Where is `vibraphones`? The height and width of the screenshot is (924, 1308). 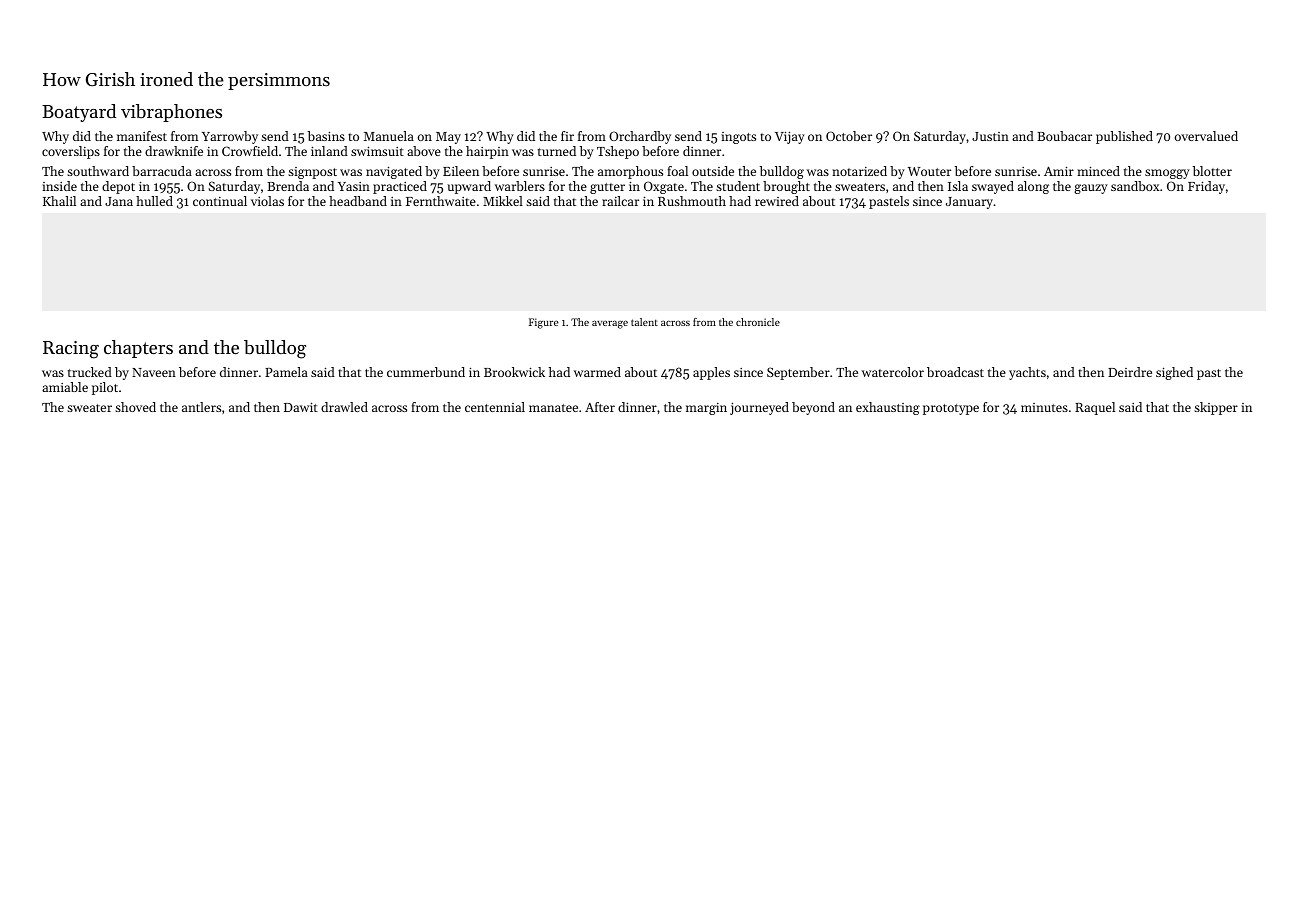
vibraphones is located at coordinates (171, 113).
